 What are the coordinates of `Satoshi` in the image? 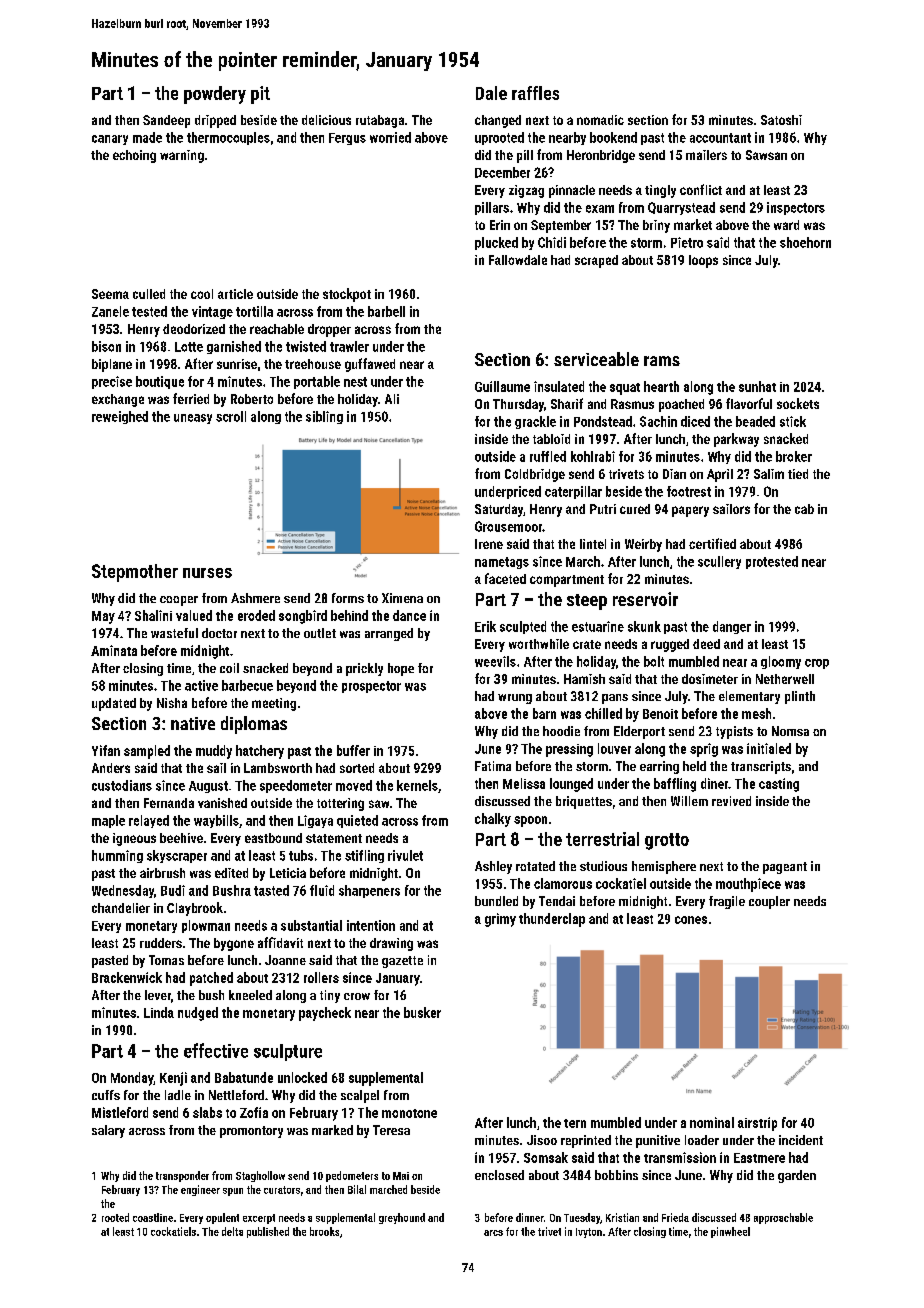 It's located at (781, 120).
